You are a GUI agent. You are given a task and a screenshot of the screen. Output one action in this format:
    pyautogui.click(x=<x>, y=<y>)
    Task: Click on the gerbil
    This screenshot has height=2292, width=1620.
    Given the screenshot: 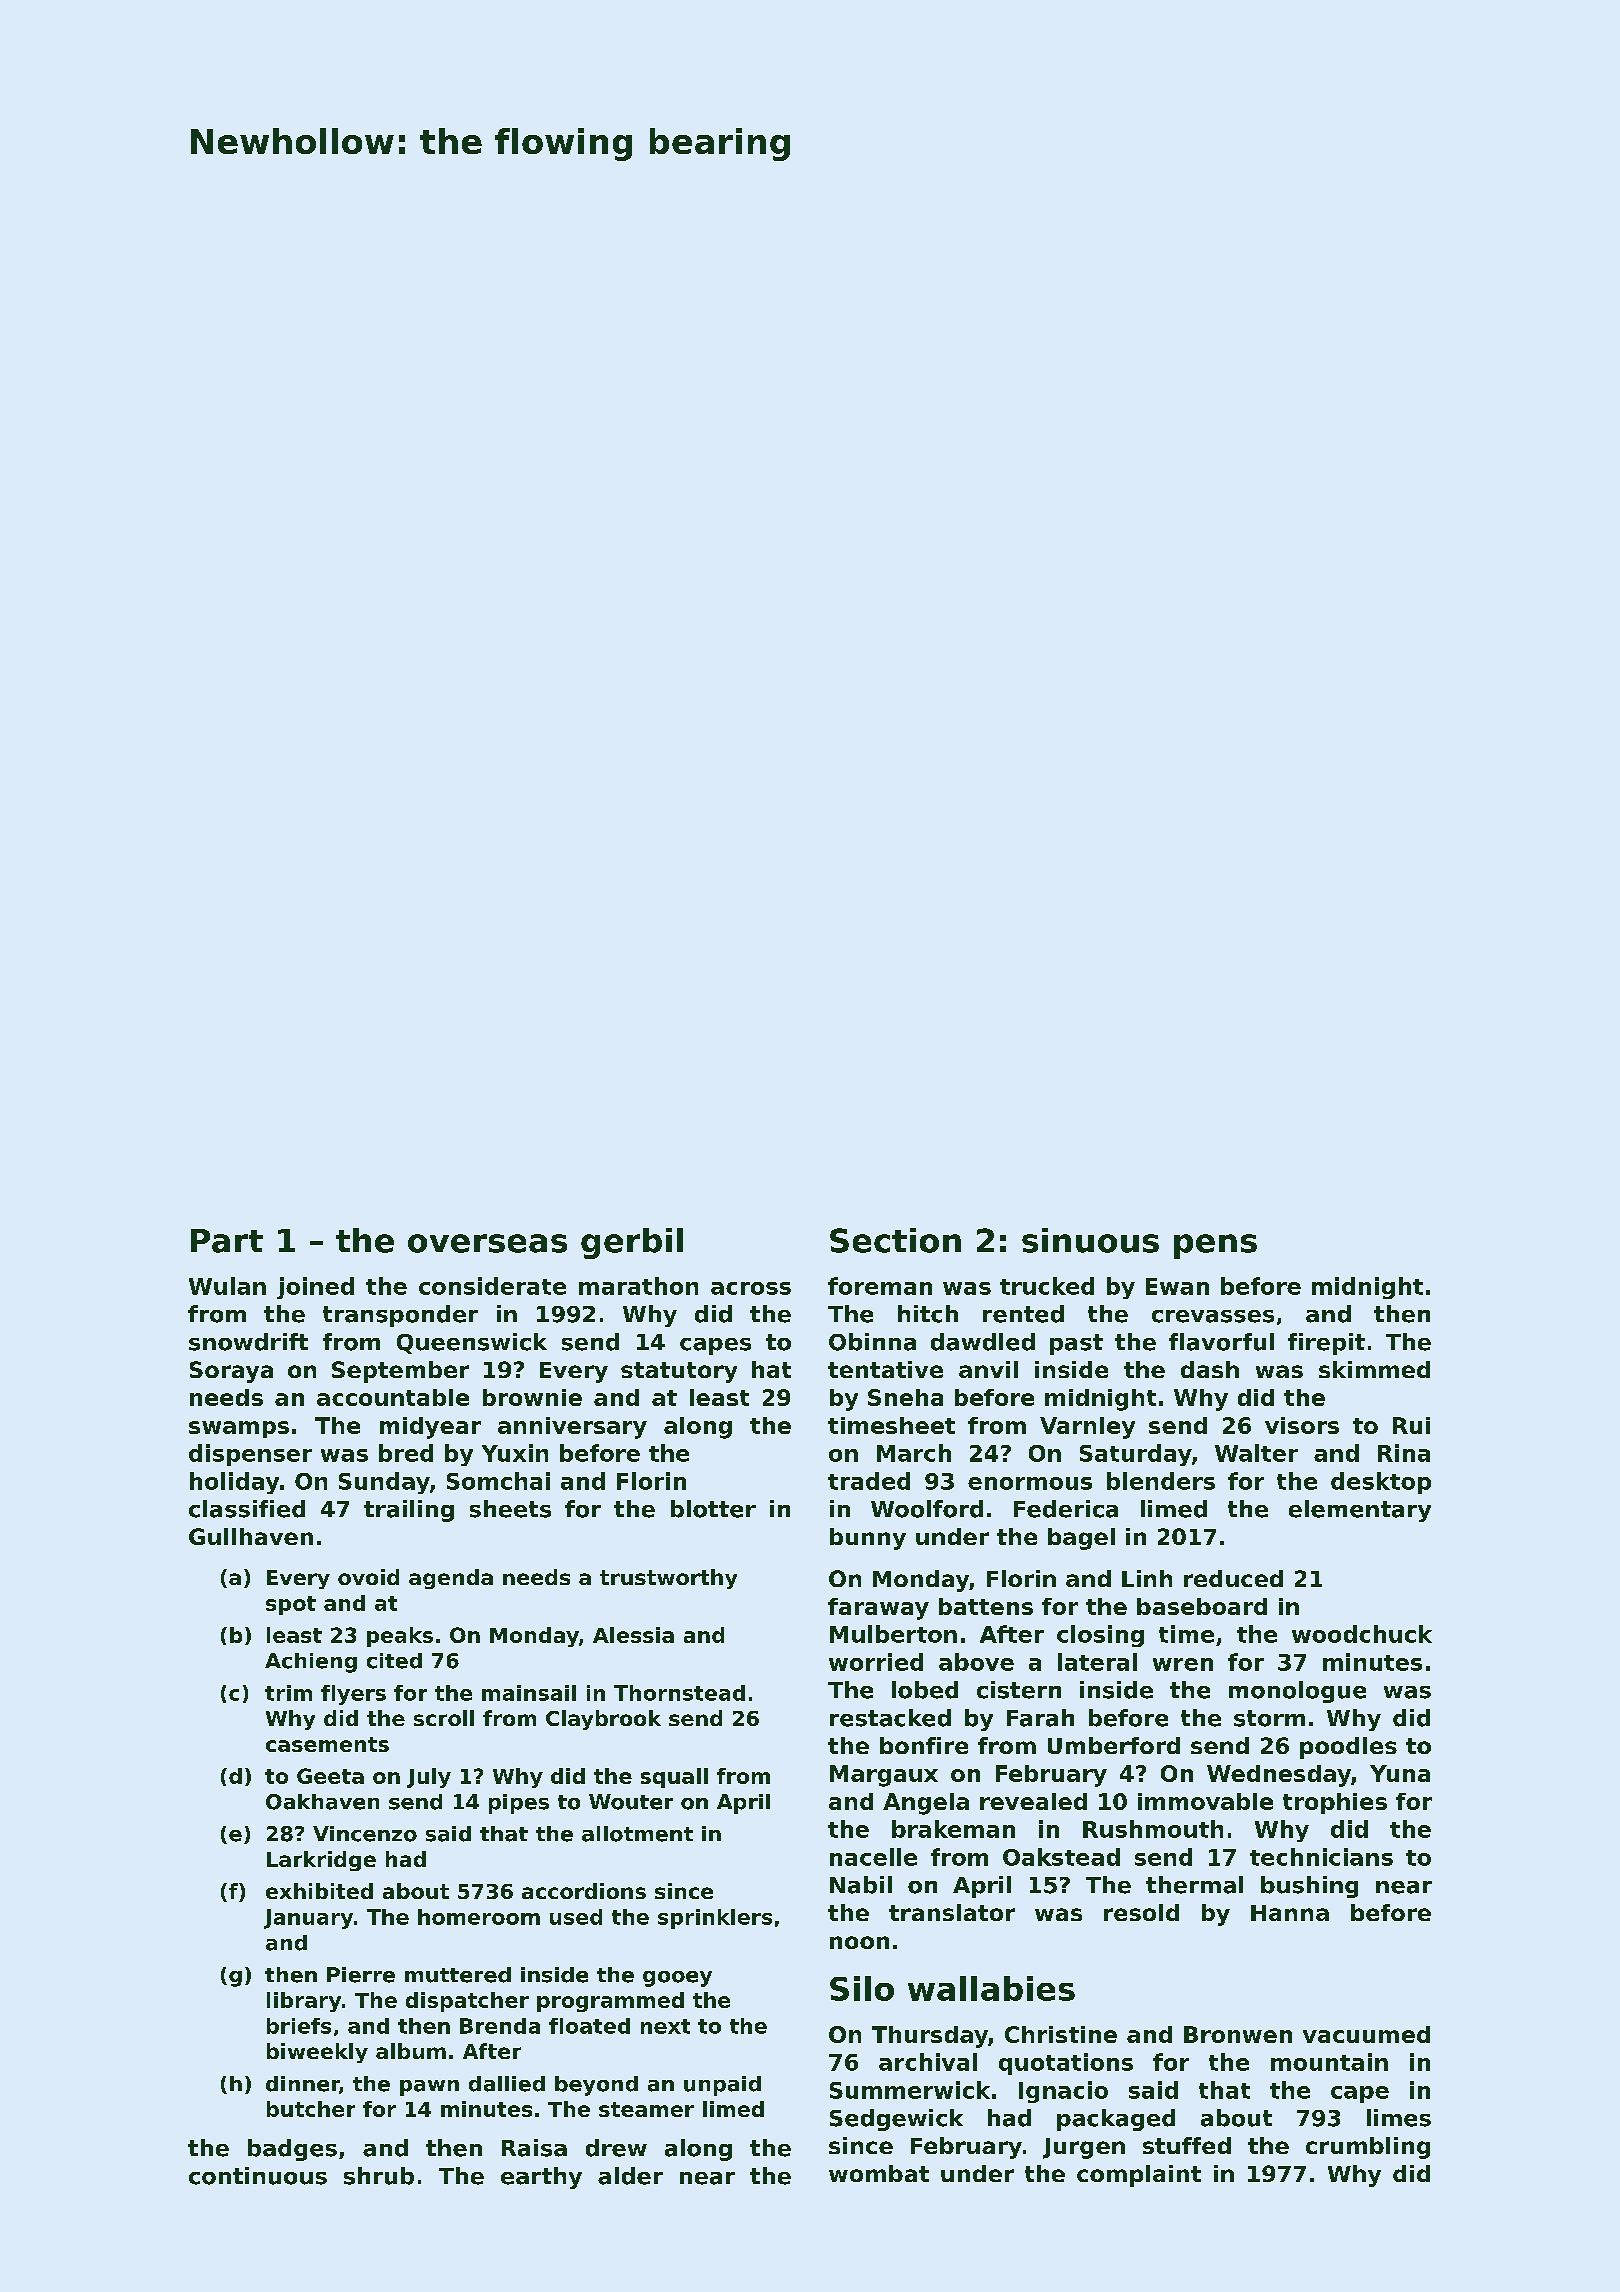 What is the action you would take?
    pyautogui.click(x=632, y=1243)
